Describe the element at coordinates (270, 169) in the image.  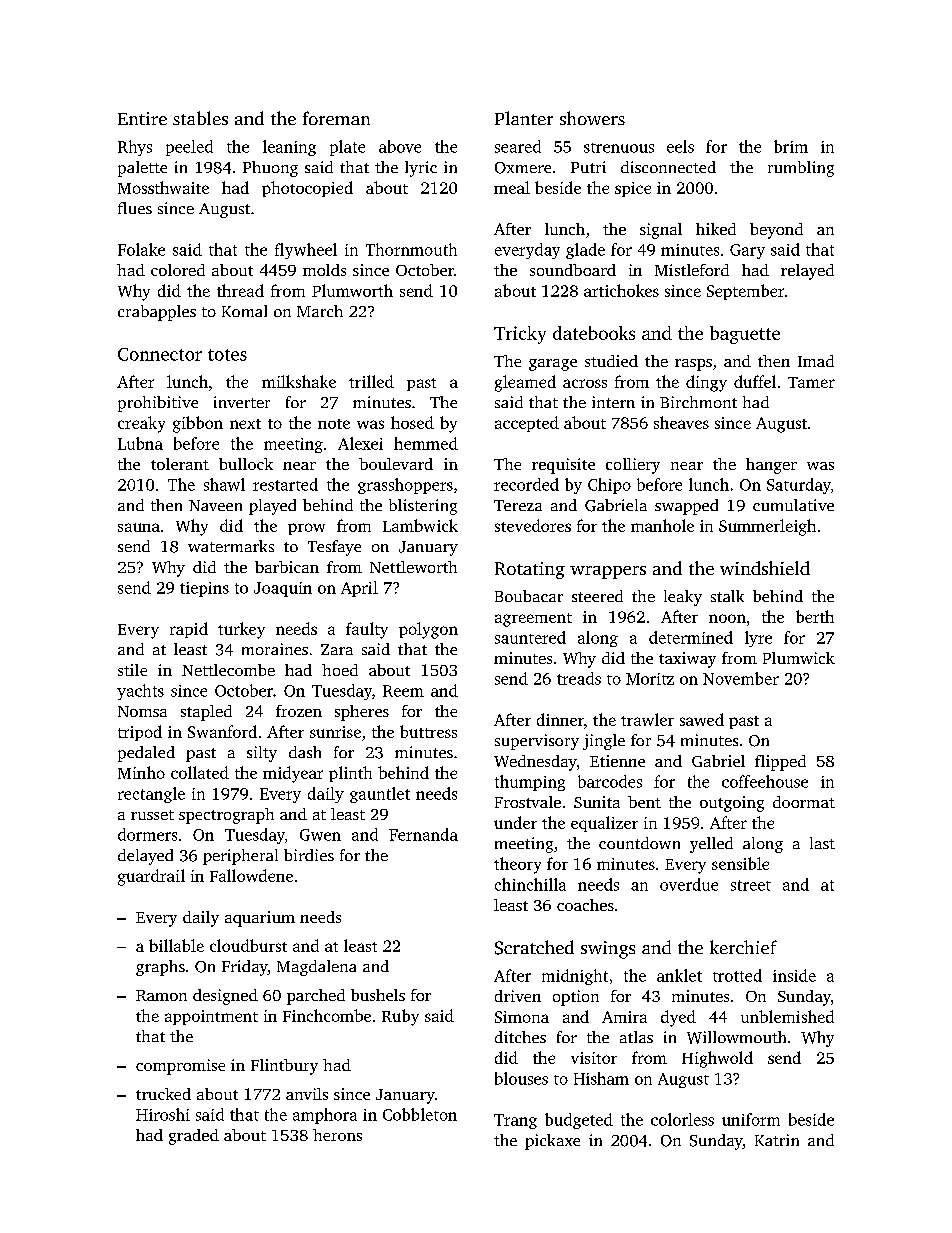
I see `Phuong` at that location.
